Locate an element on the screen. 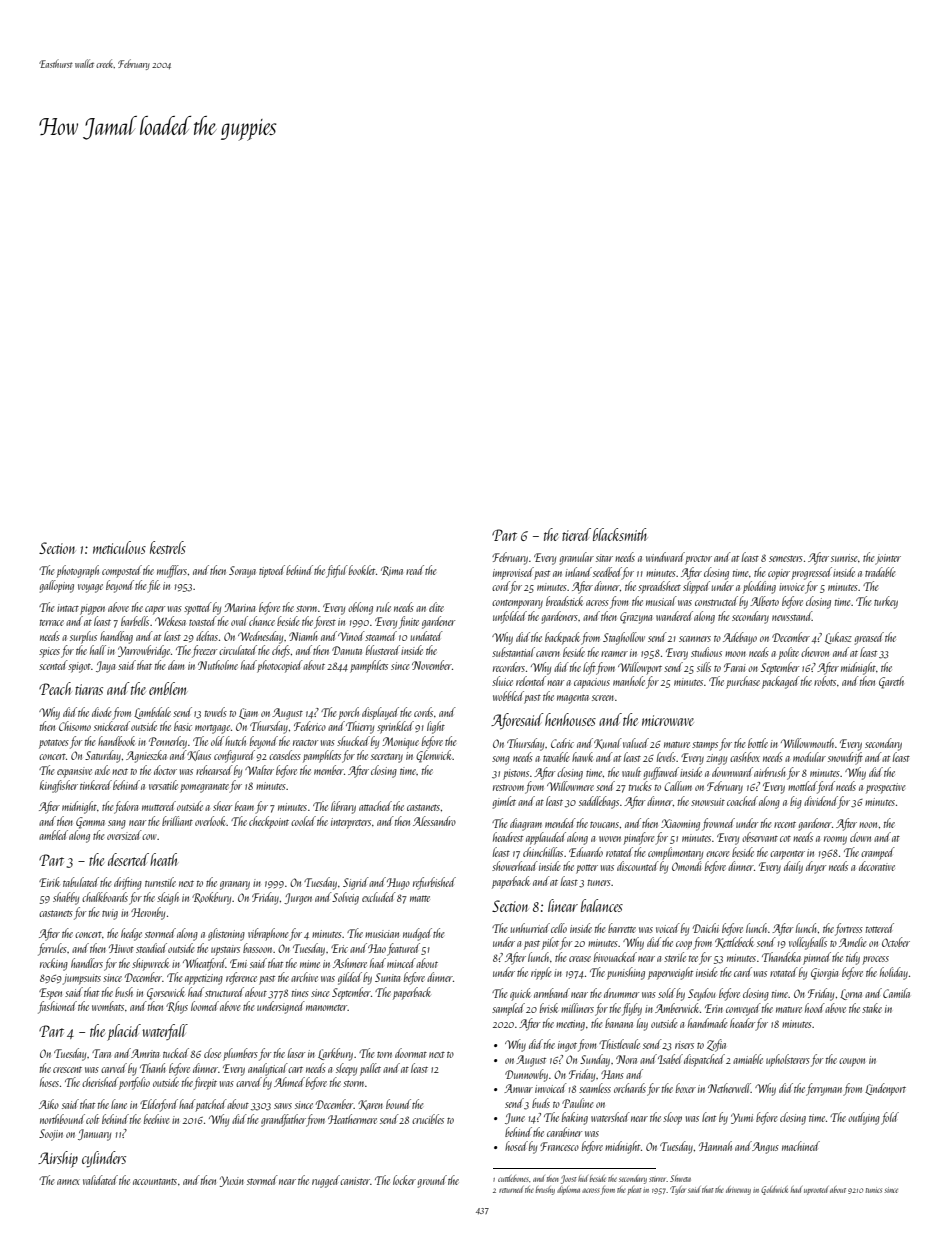 This screenshot has height=1233, width=952. Espen is located at coordinates (50, 994).
